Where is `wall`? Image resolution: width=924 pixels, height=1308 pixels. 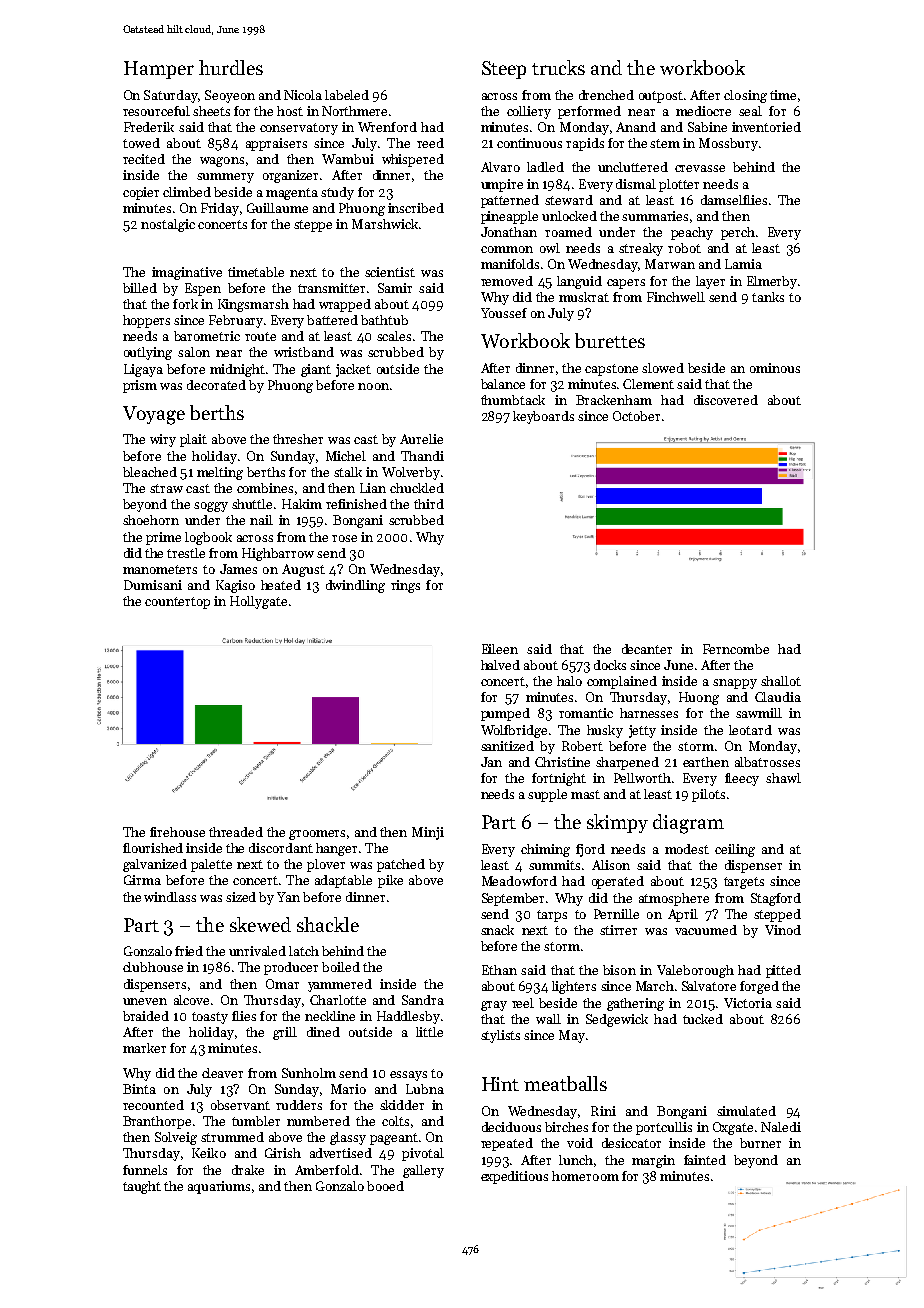
wall is located at coordinates (548, 1019).
